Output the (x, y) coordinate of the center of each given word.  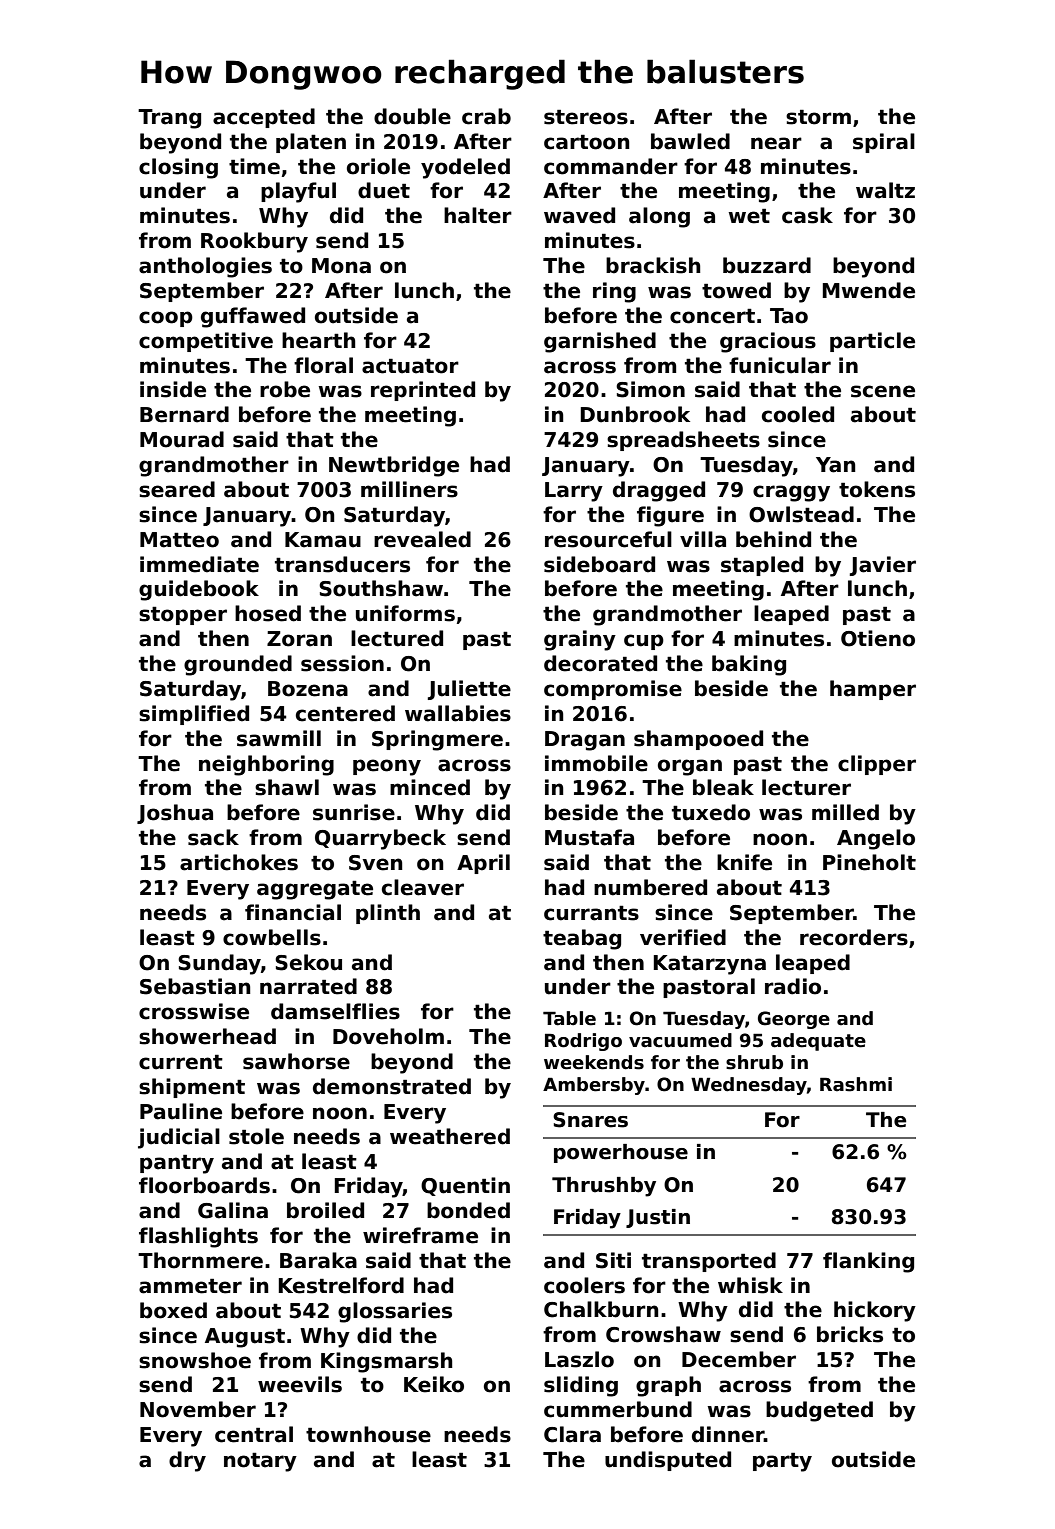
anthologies (205, 267)
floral (323, 365)
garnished (600, 342)
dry (187, 1461)
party (782, 1462)
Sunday (219, 964)
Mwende (869, 290)
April (483, 864)
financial (293, 912)
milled (845, 812)
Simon (650, 389)
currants (591, 913)
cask (807, 215)
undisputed (668, 1461)
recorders (854, 937)
